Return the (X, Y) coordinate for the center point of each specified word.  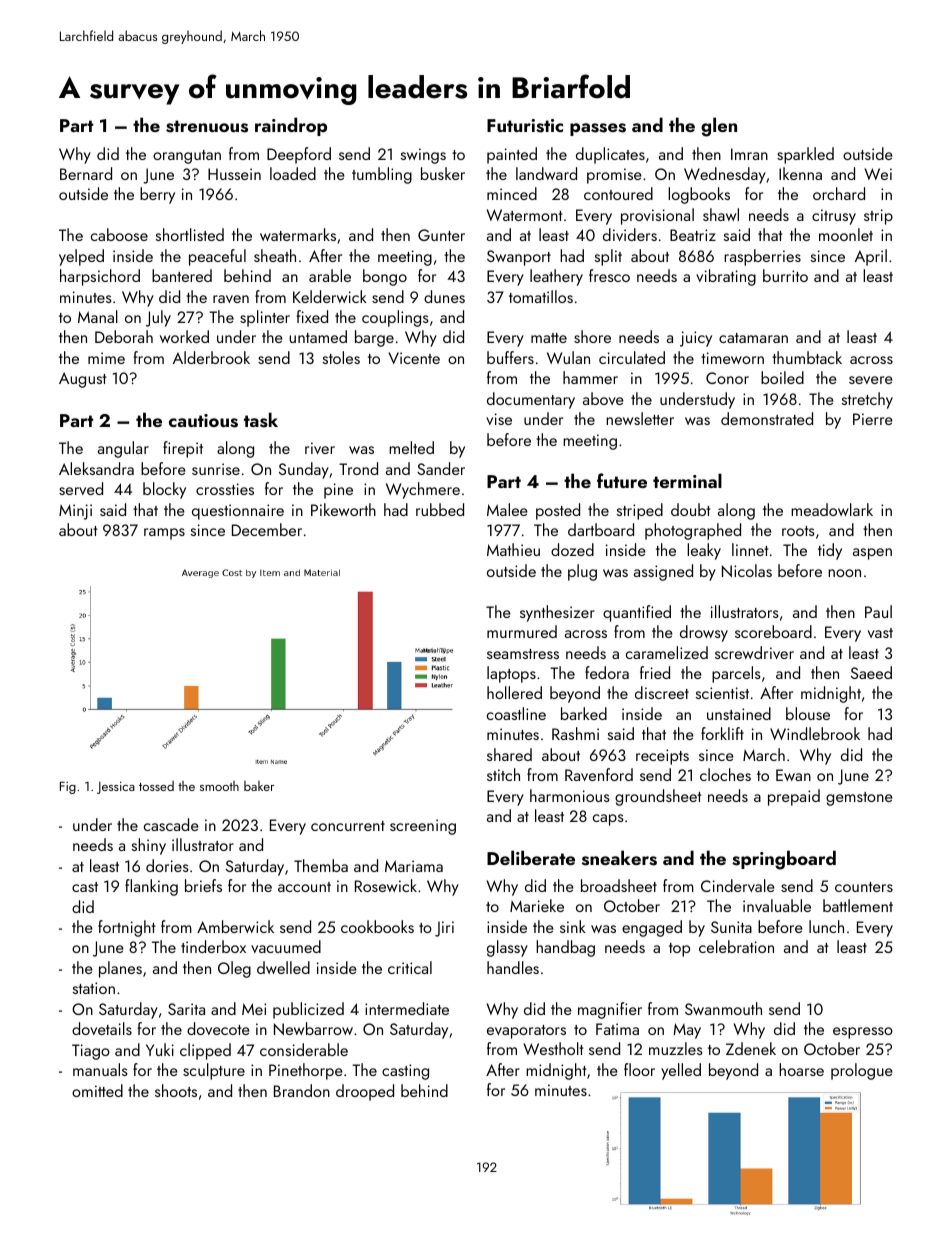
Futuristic (525, 126)
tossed (156, 786)
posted (558, 511)
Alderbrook (211, 357)
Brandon (302, 1090)
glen (719, 127)
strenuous (207, 126)
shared (509, 754)
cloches (725, 774)
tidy (830, 551)
